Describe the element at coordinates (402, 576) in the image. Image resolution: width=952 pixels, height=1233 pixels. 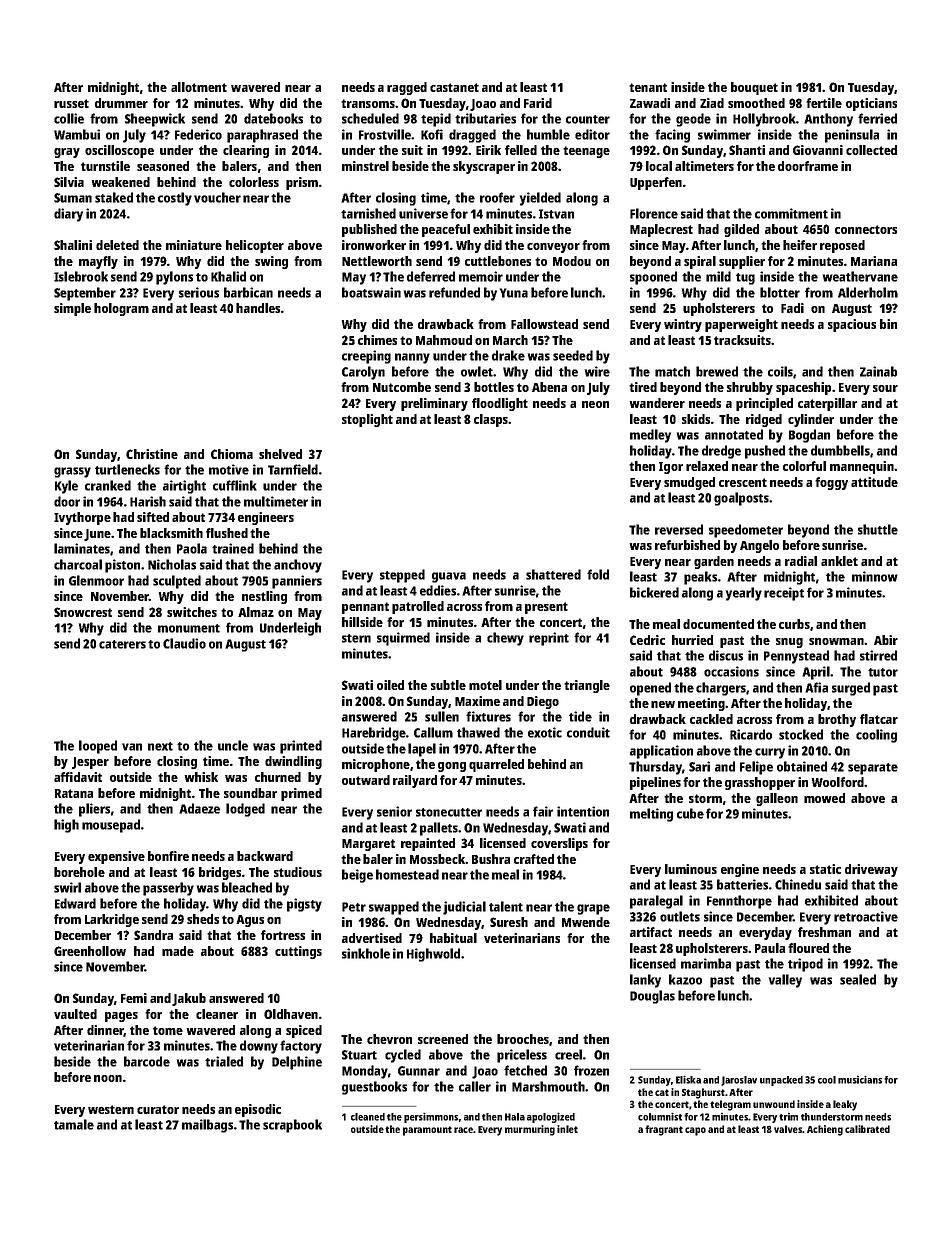
I see `stepped` at that location.
